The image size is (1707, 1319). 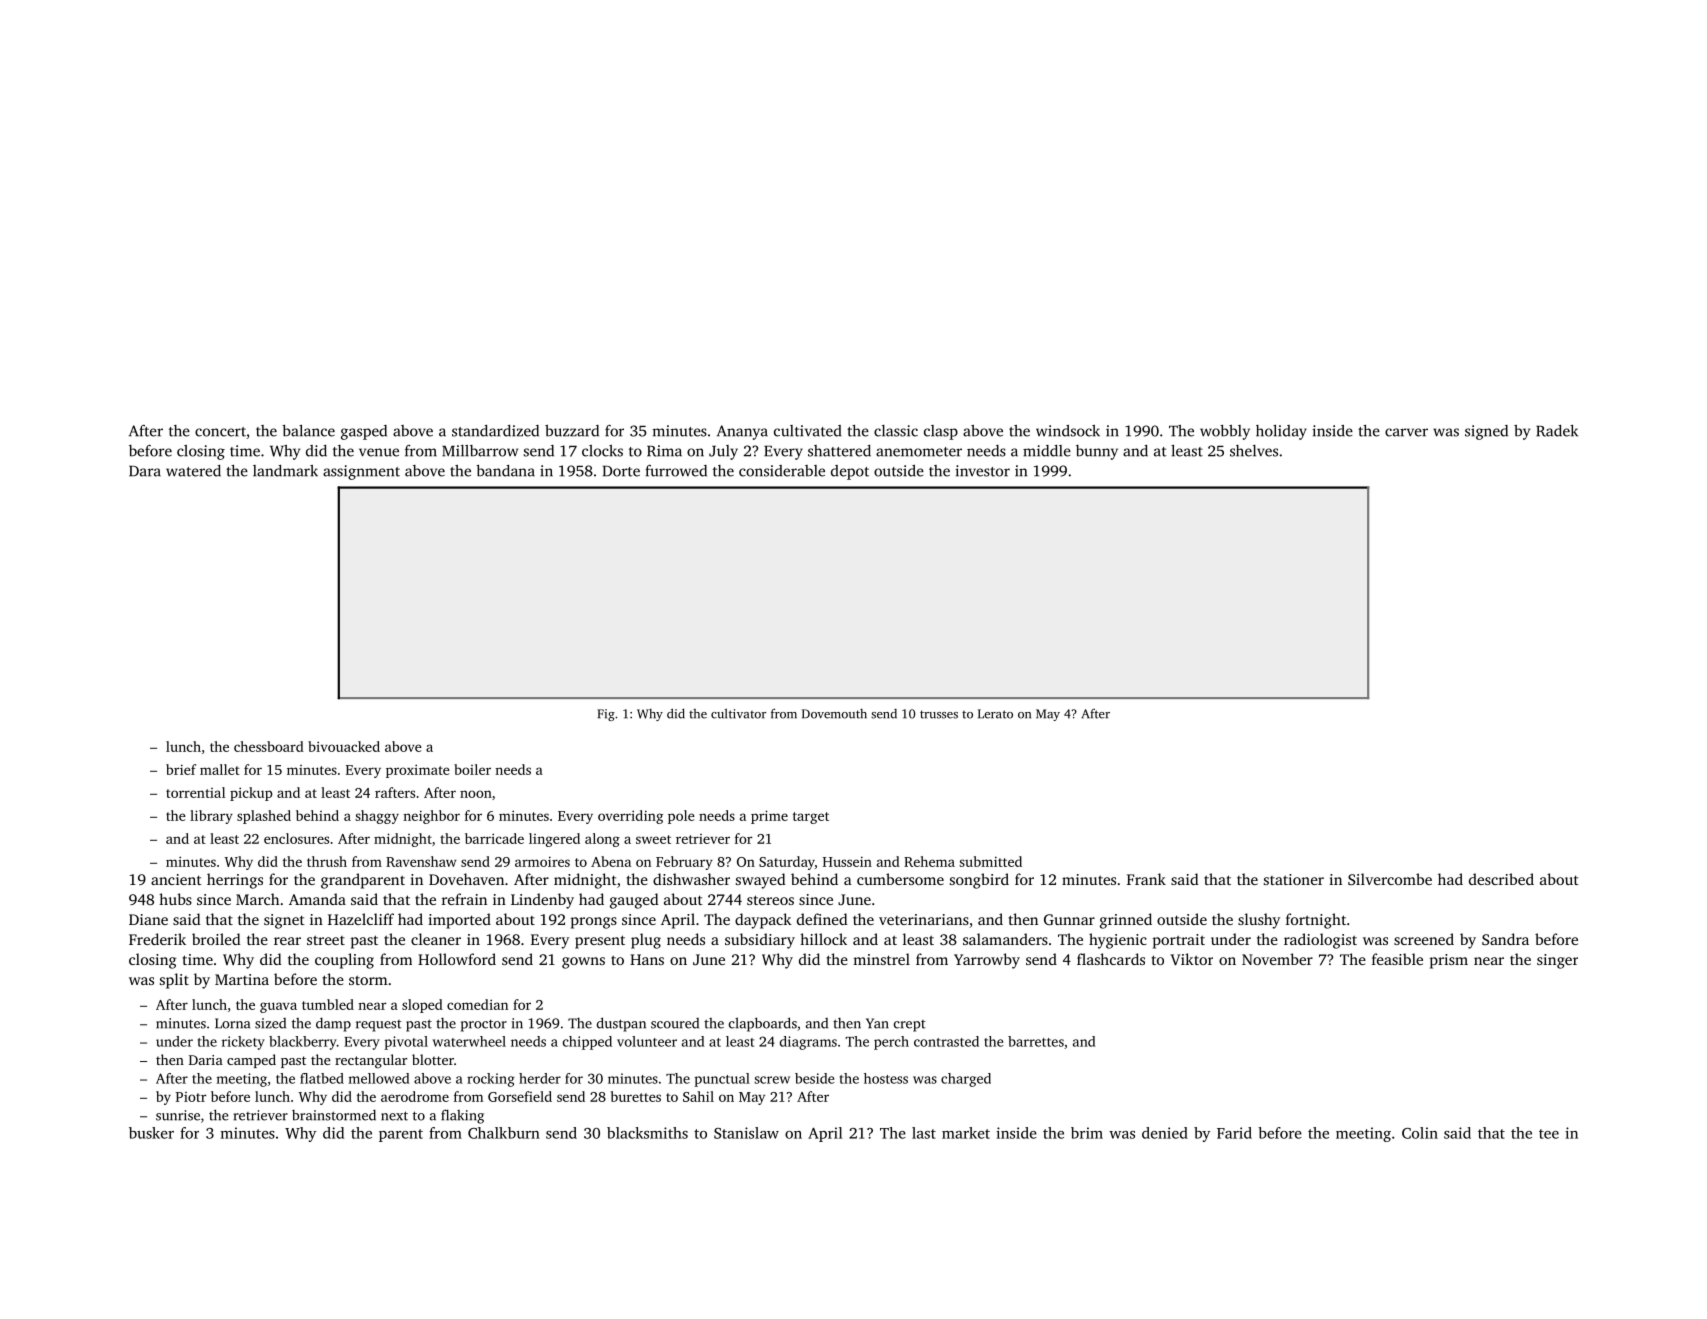 What do you see at coordinates (285, 471) in the image?
I see `landmark` at bounding box center [285, 471].
